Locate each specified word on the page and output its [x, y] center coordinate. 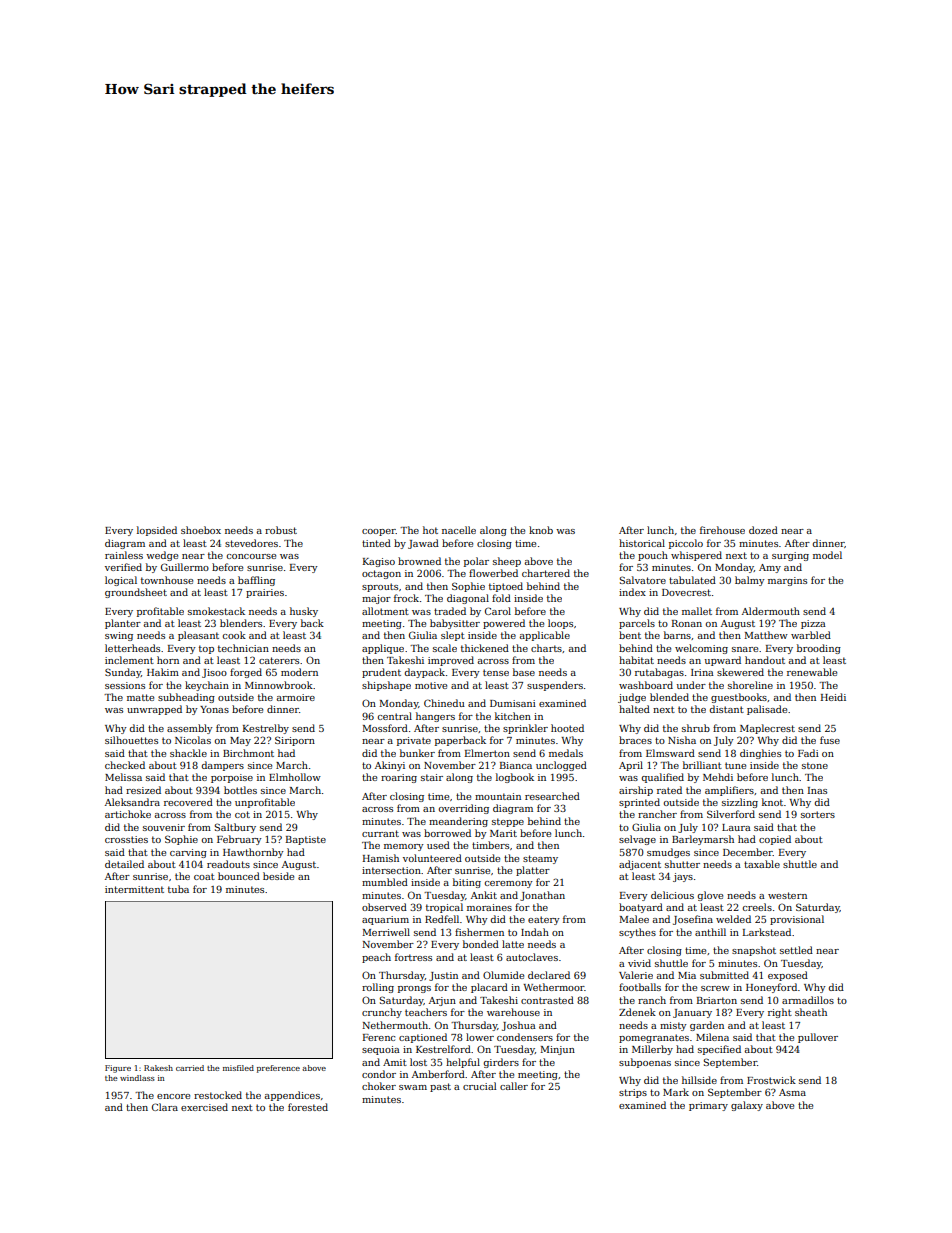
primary [708, 1106]
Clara [165, 1107]
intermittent [134, 889]
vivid [639, 963]
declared [549, 975]
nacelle [459, 530]
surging [790, 556]
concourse [251, 556]
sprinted [639, 803]
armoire [296, 697]
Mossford [385, 728]
